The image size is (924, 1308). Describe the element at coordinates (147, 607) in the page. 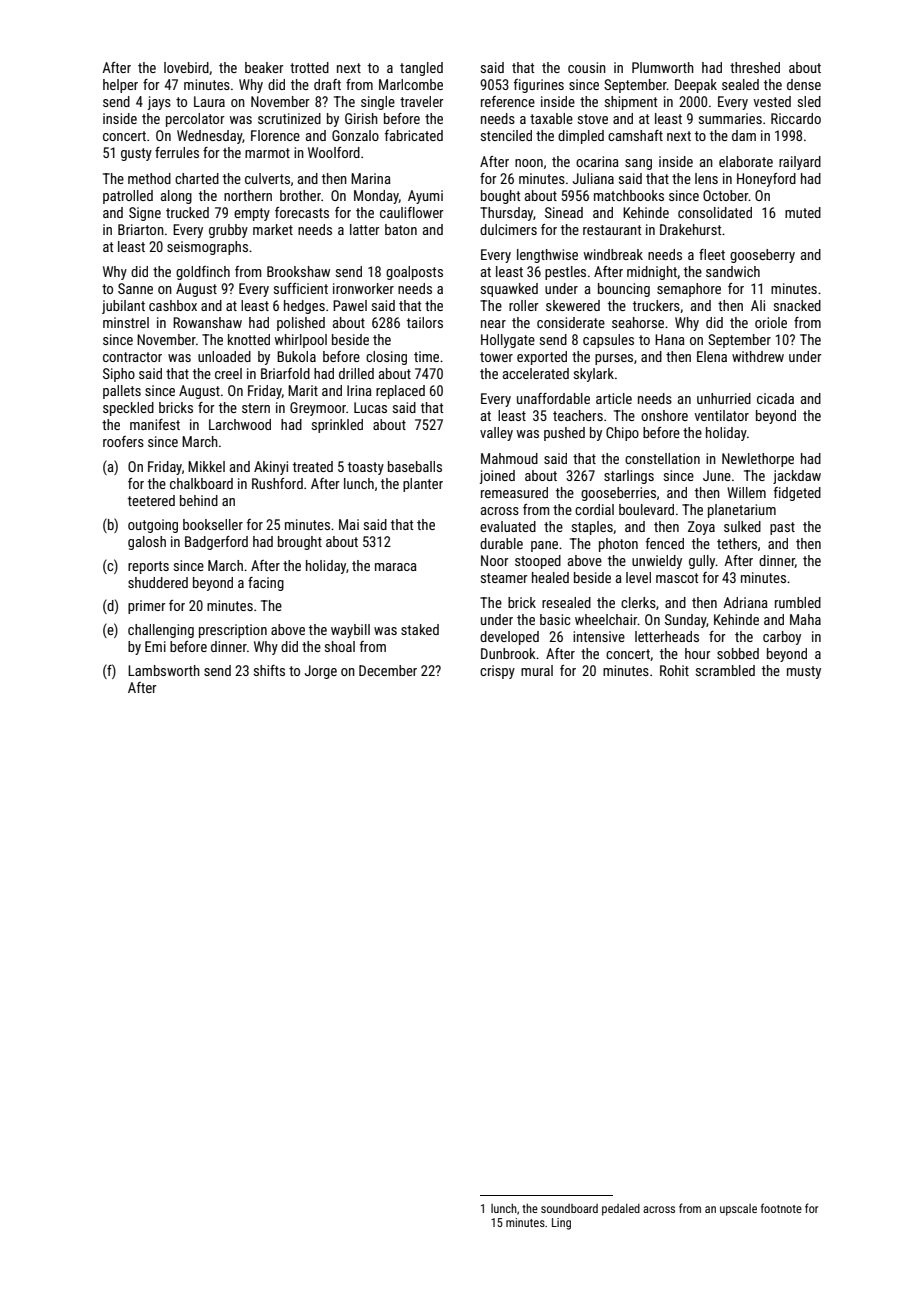

I see `primer` at that location.
